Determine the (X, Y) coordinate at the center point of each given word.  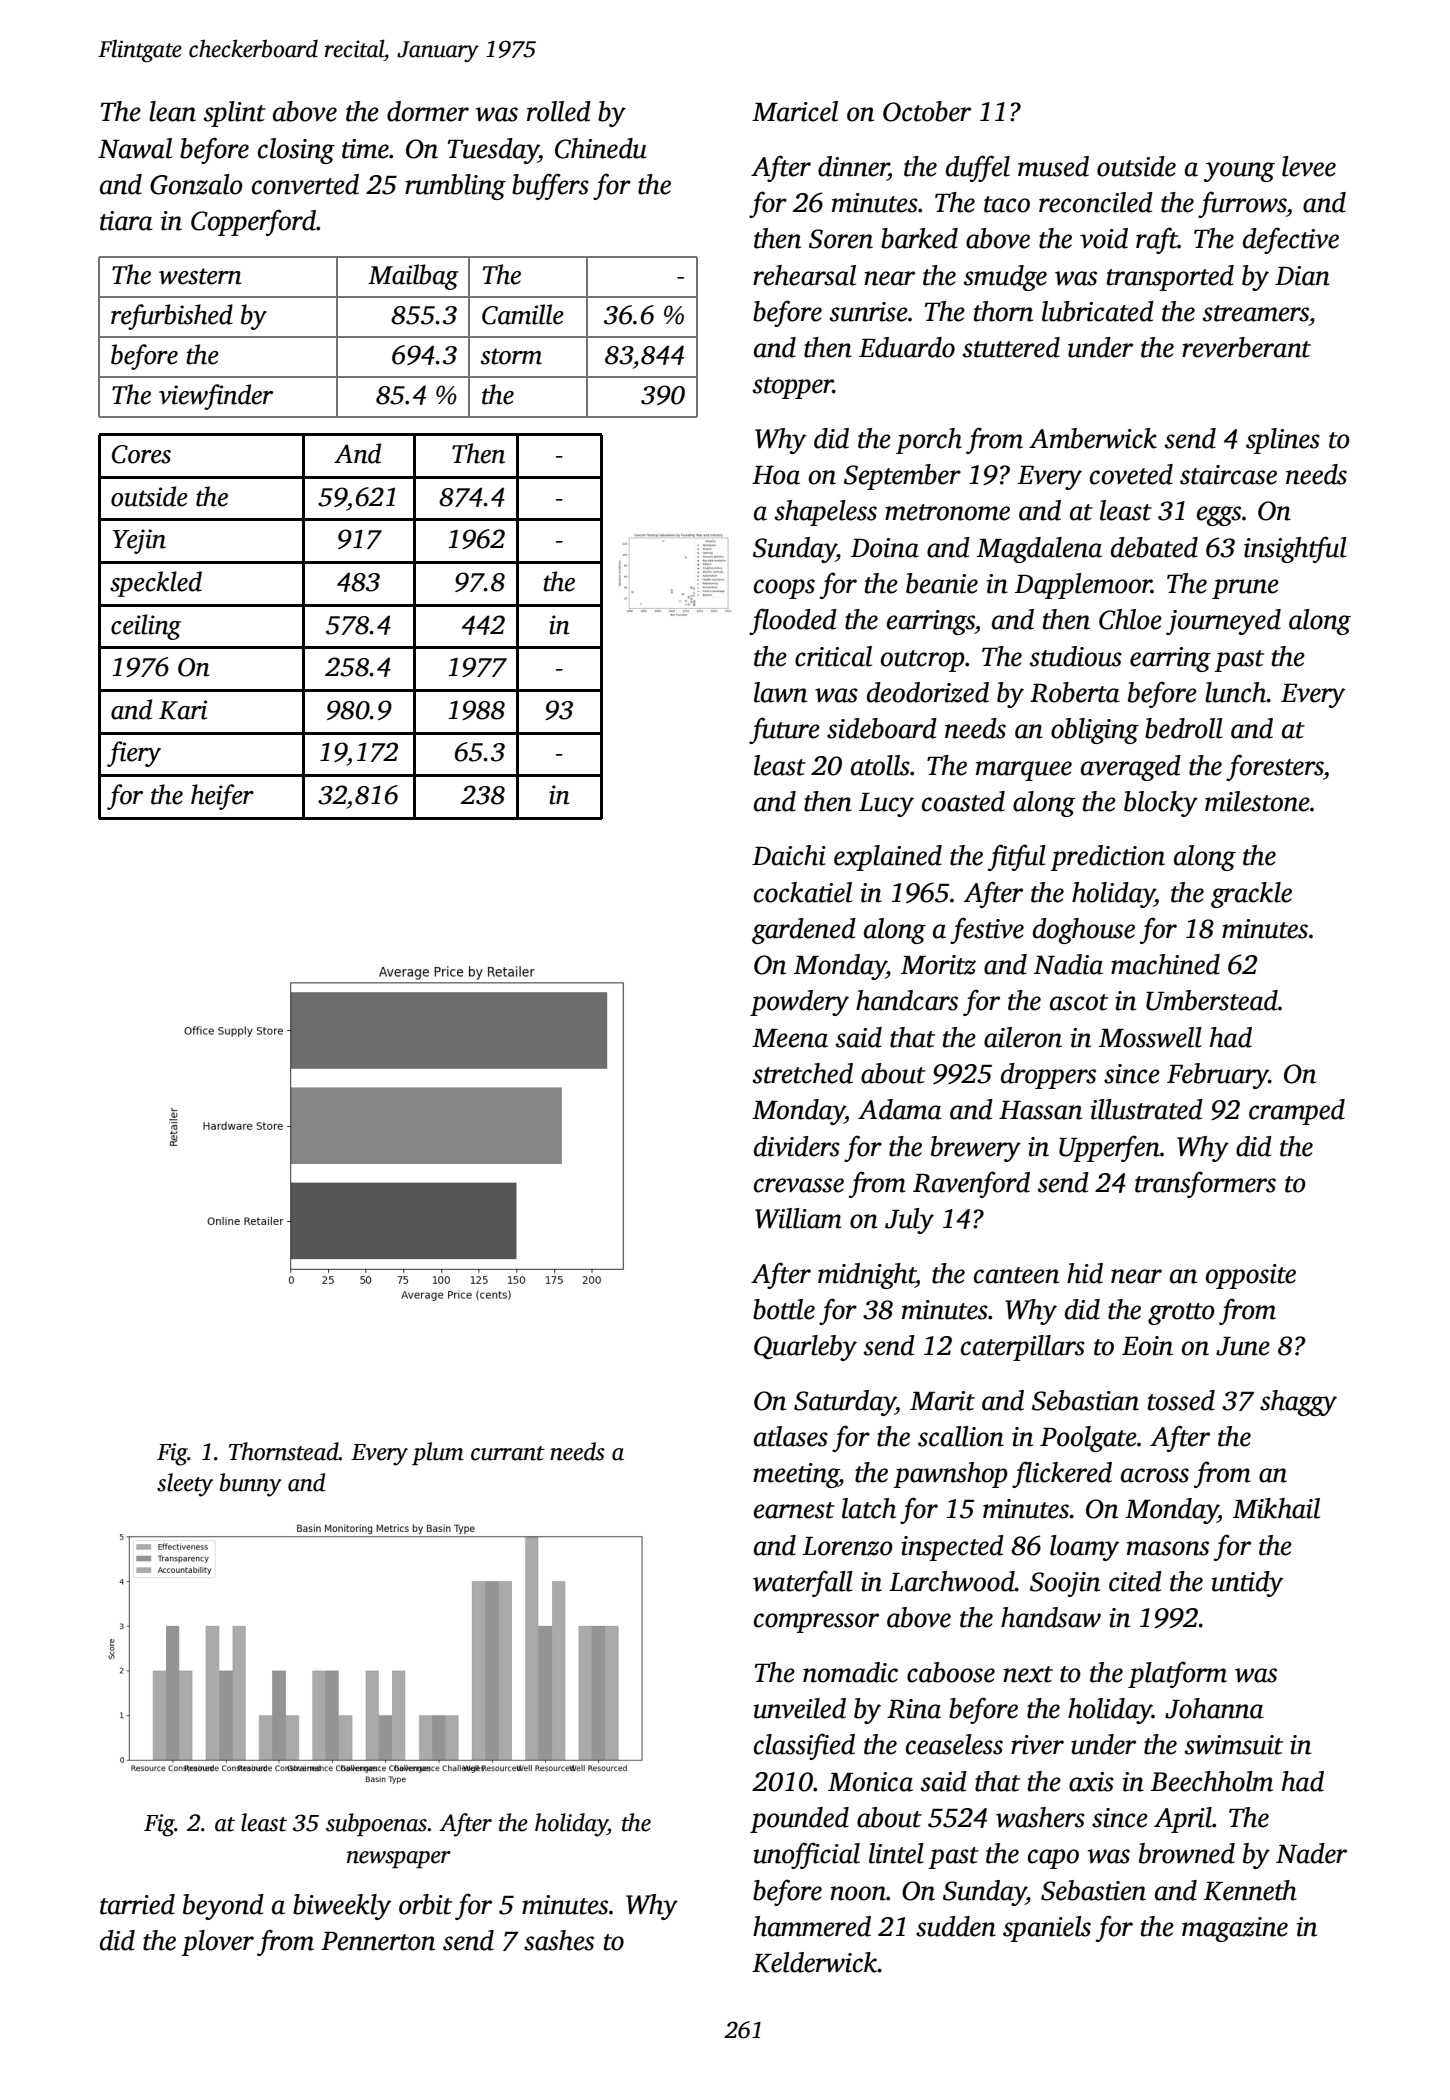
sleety (185, 1485)
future (784, 730)
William (798, 1218)
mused (1053, 166)
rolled (559, 111)
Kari (183, 710)
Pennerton (378, 1941)
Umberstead (1212, 1000)
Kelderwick (815, 1962)
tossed (1181, 1400)
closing (296, 151)
